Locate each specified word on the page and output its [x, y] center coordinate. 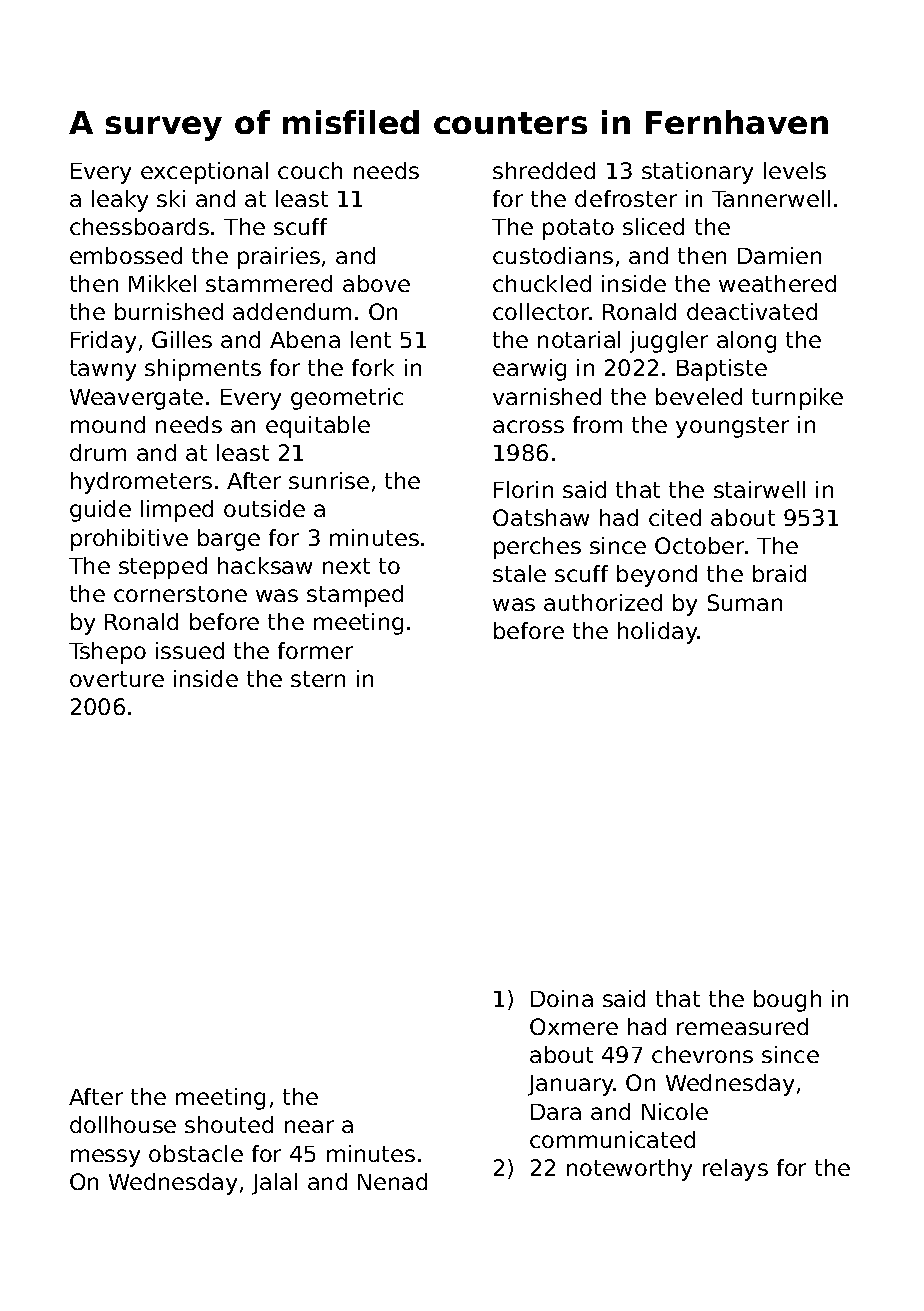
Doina [562, 998]
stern [318, 679]
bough [787, 1001]
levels [795, 170]
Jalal [274, 1184]
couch [310, 170]
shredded [544, 170]
